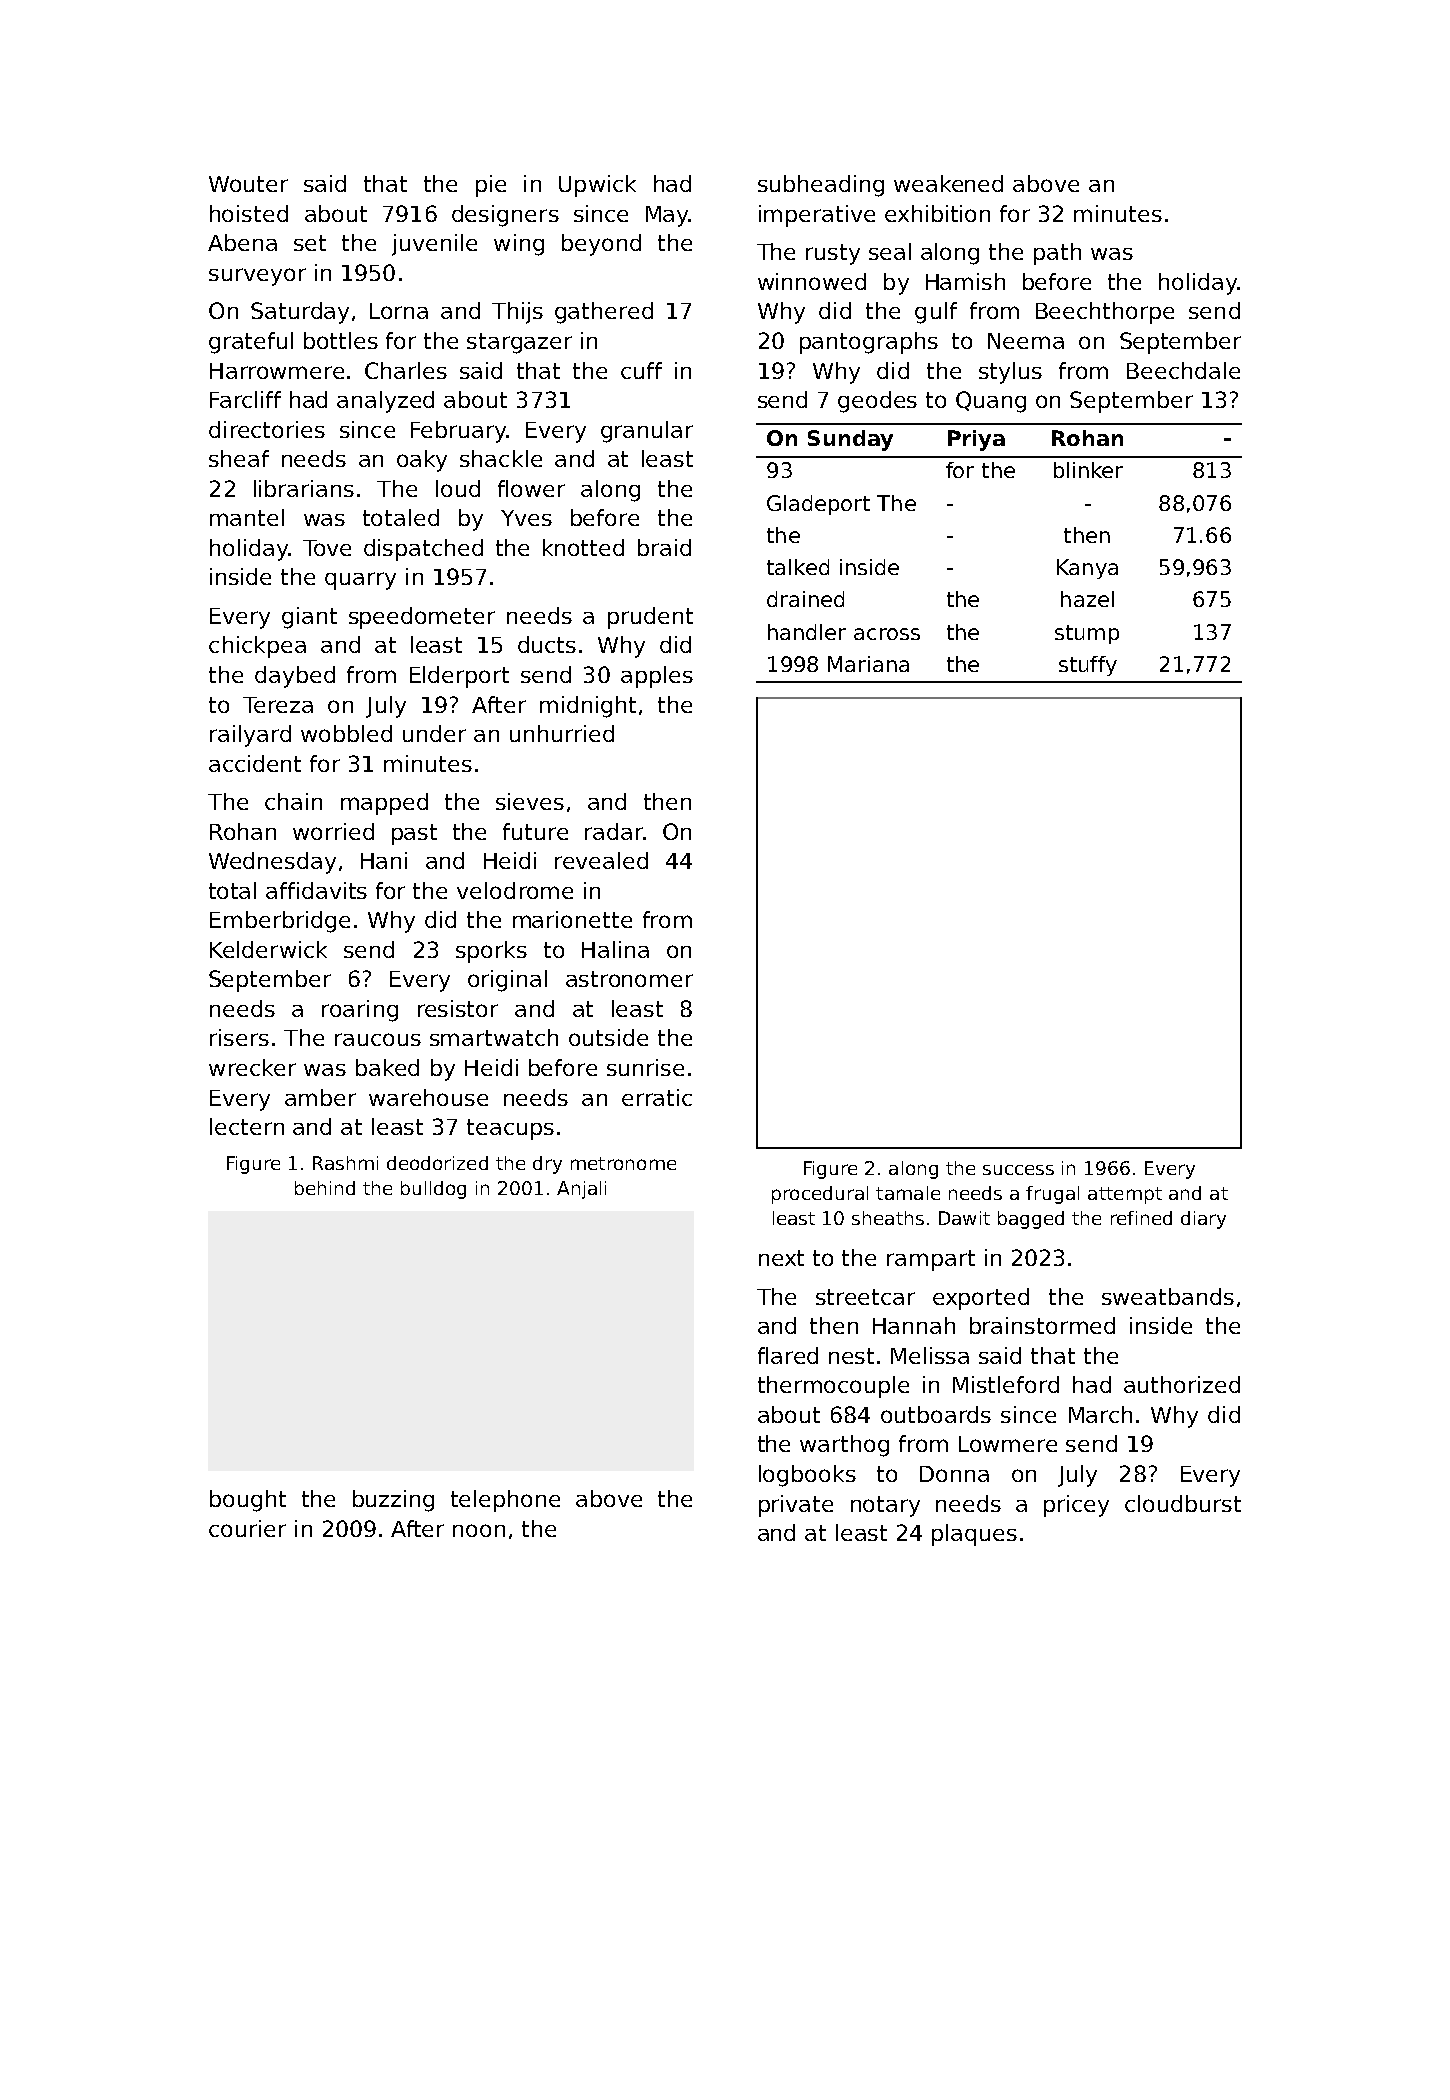 This screenshot has height=2100, width=1450. What do you see at coordinates (818, 505) in the screenshot?
I see `Gladeport` at bounding box center [818, 505].
